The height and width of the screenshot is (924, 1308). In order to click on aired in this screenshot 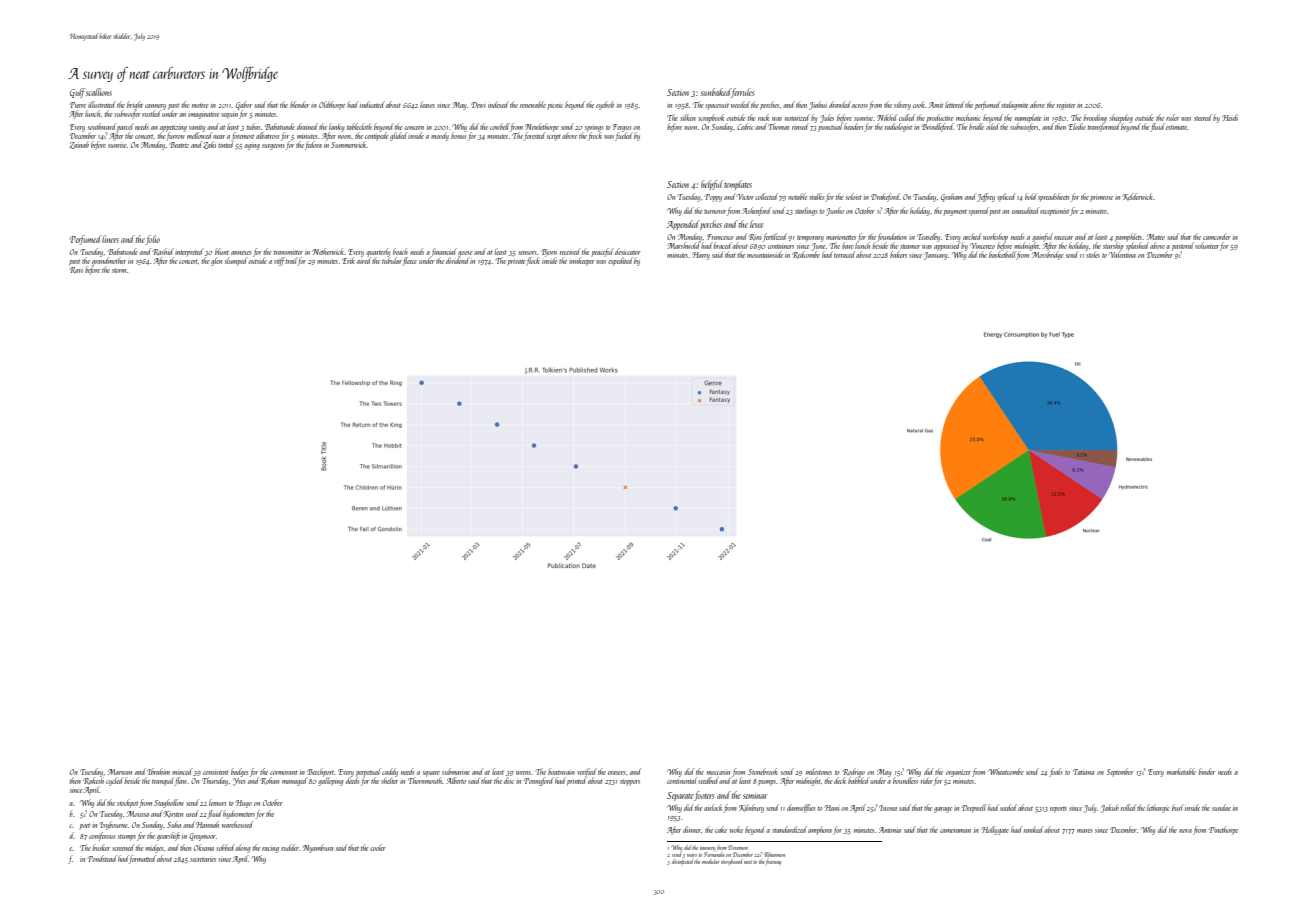, I will do `click(364, 260)`.
